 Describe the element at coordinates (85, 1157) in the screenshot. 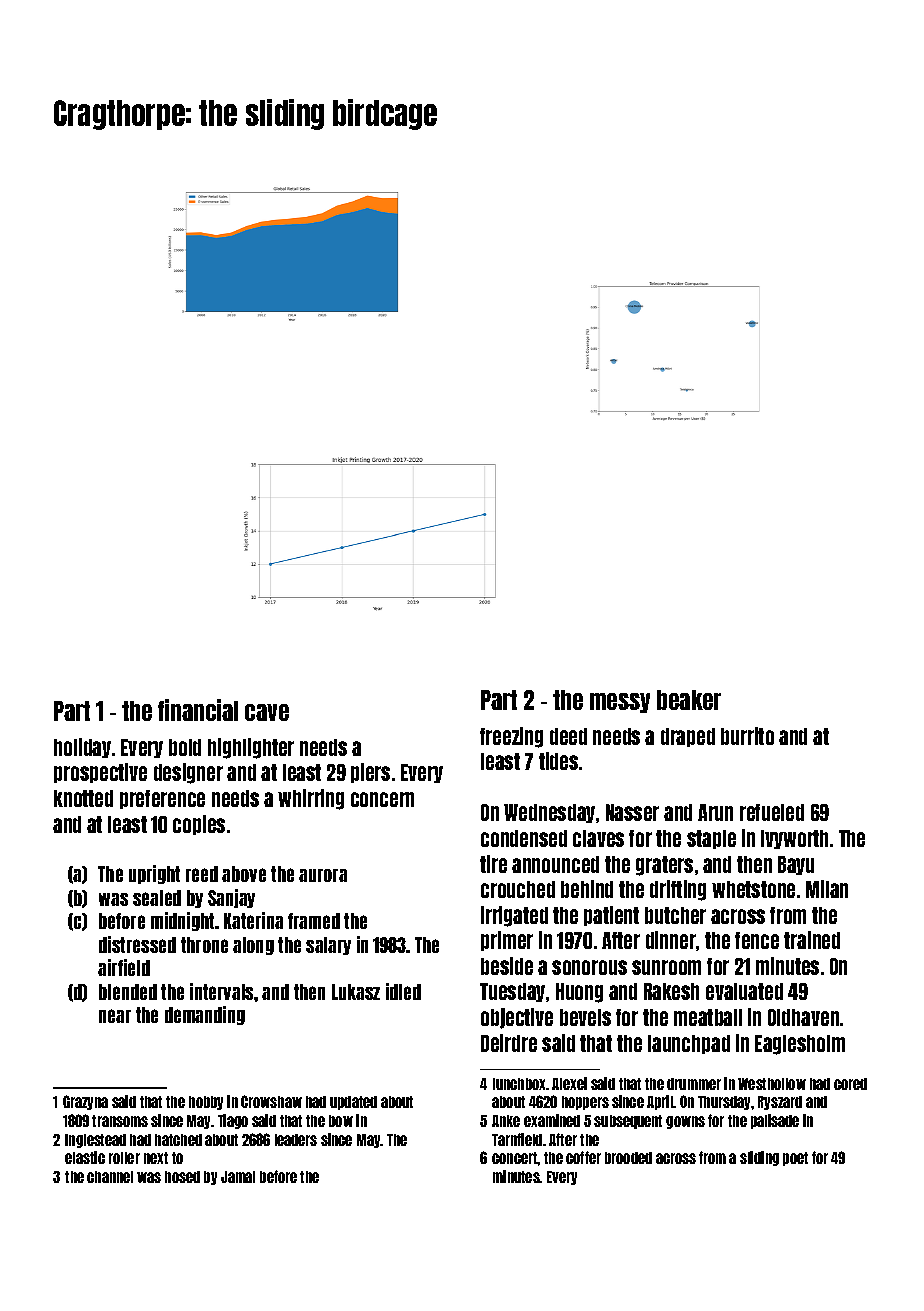

I see `elastic` at that location.
